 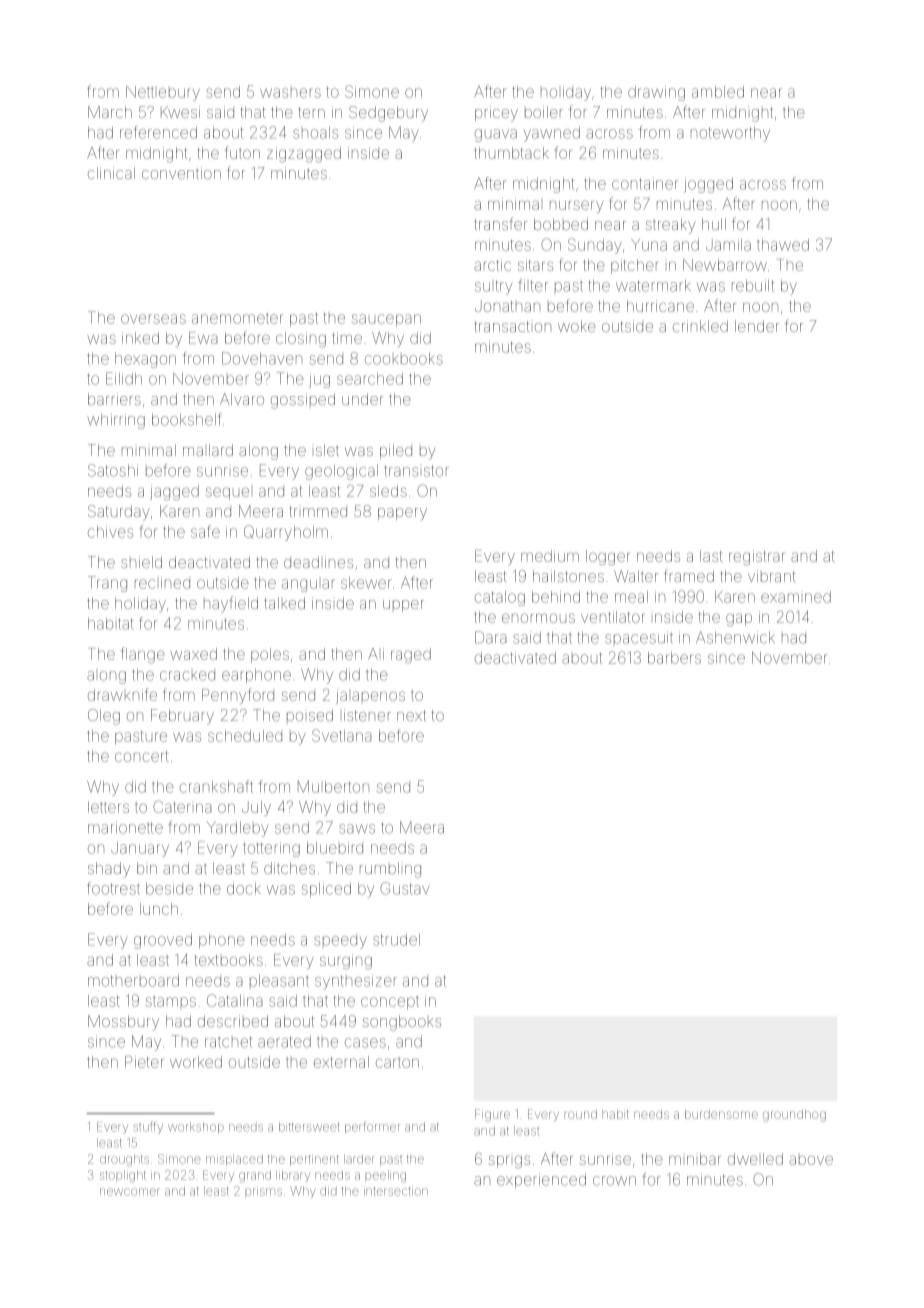 What do you see at coordinates (718, 92) in the document?
I see `ambled` at bounding box center [718, 92].
